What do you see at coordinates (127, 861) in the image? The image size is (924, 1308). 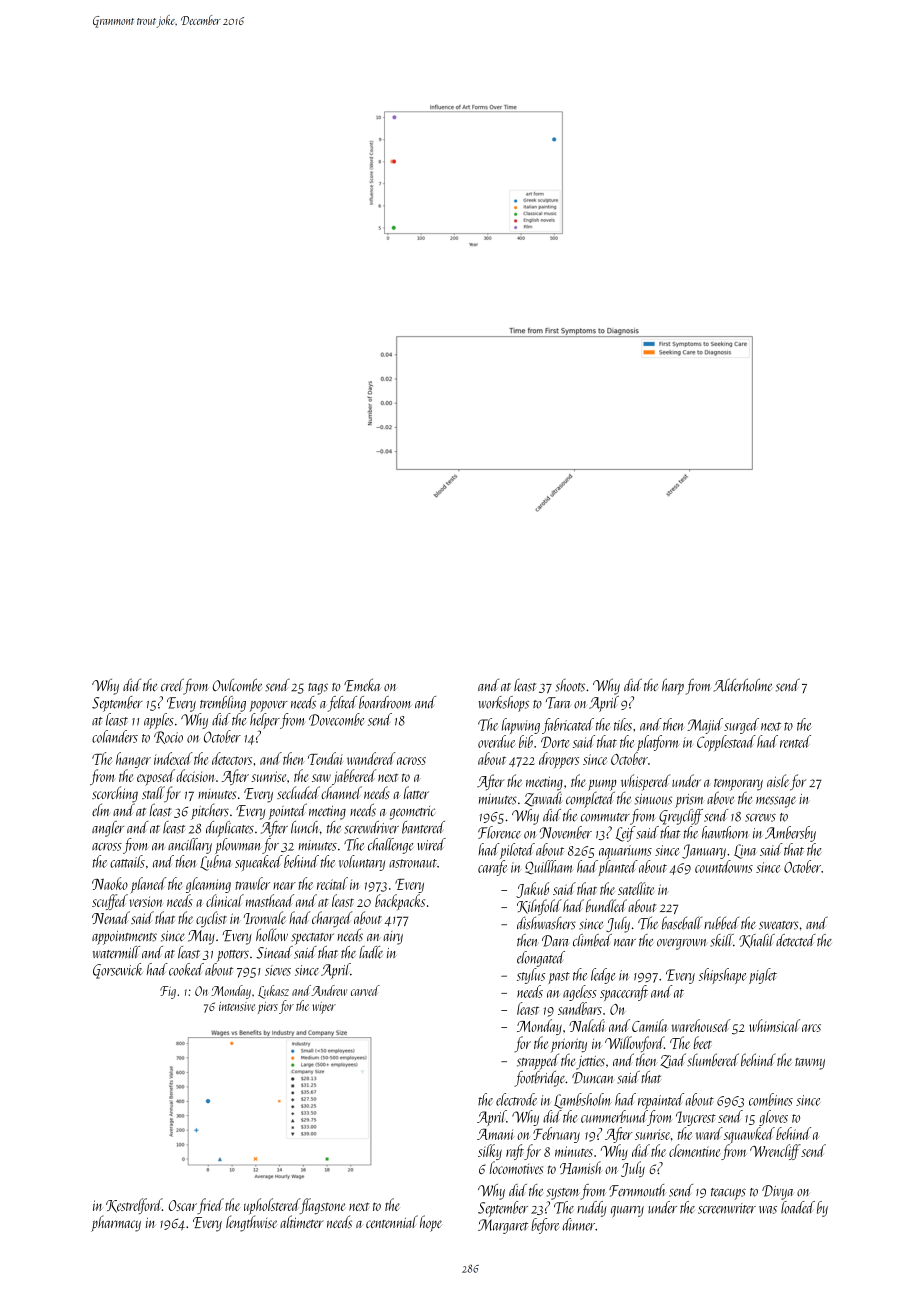 I see `cattails` at bounding box center [127, 861].
